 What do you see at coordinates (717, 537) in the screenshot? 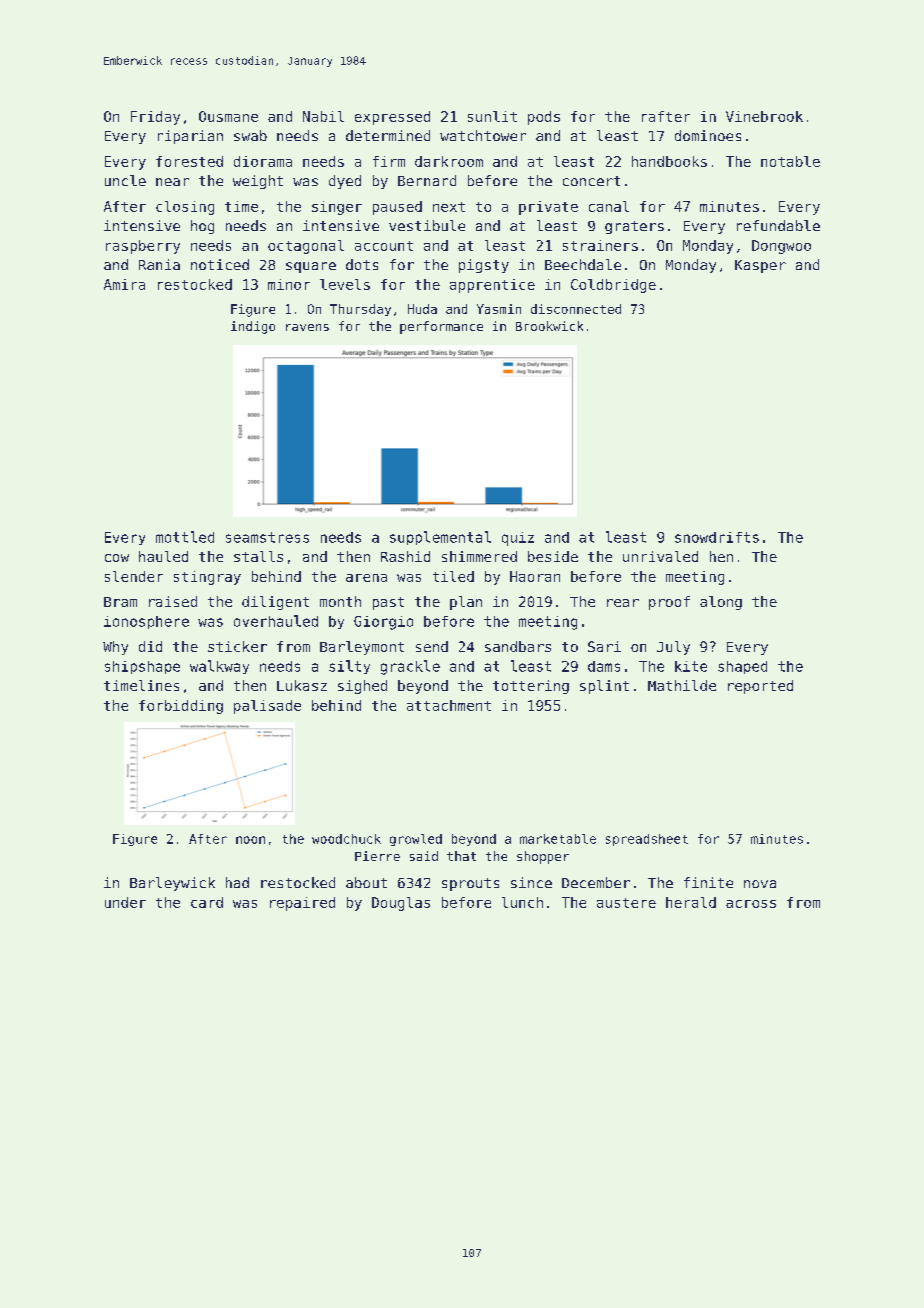
I see `snowdrifts` at bounding box center [717, 537].
